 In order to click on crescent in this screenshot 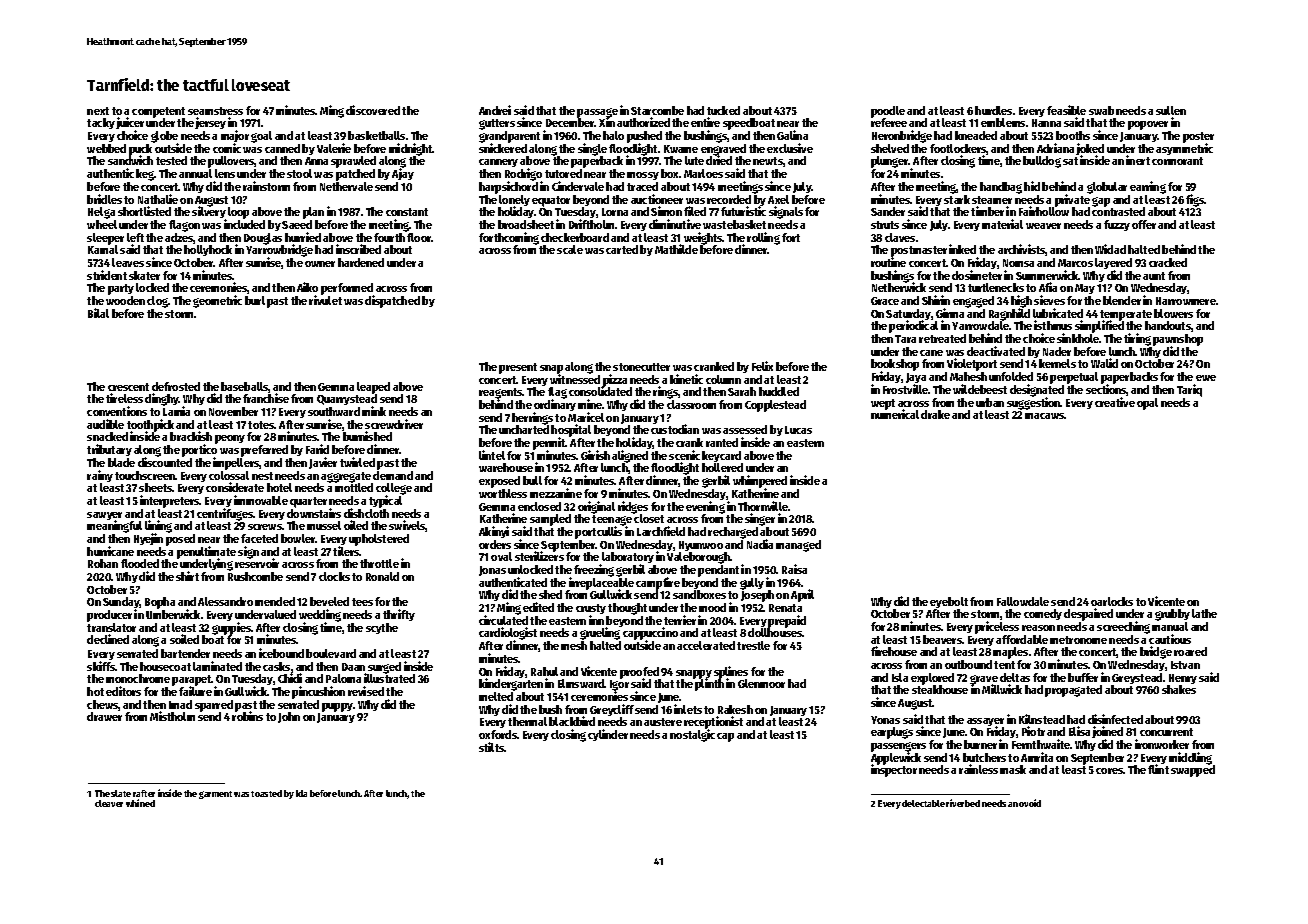, I will do `click(128, 387)`.
